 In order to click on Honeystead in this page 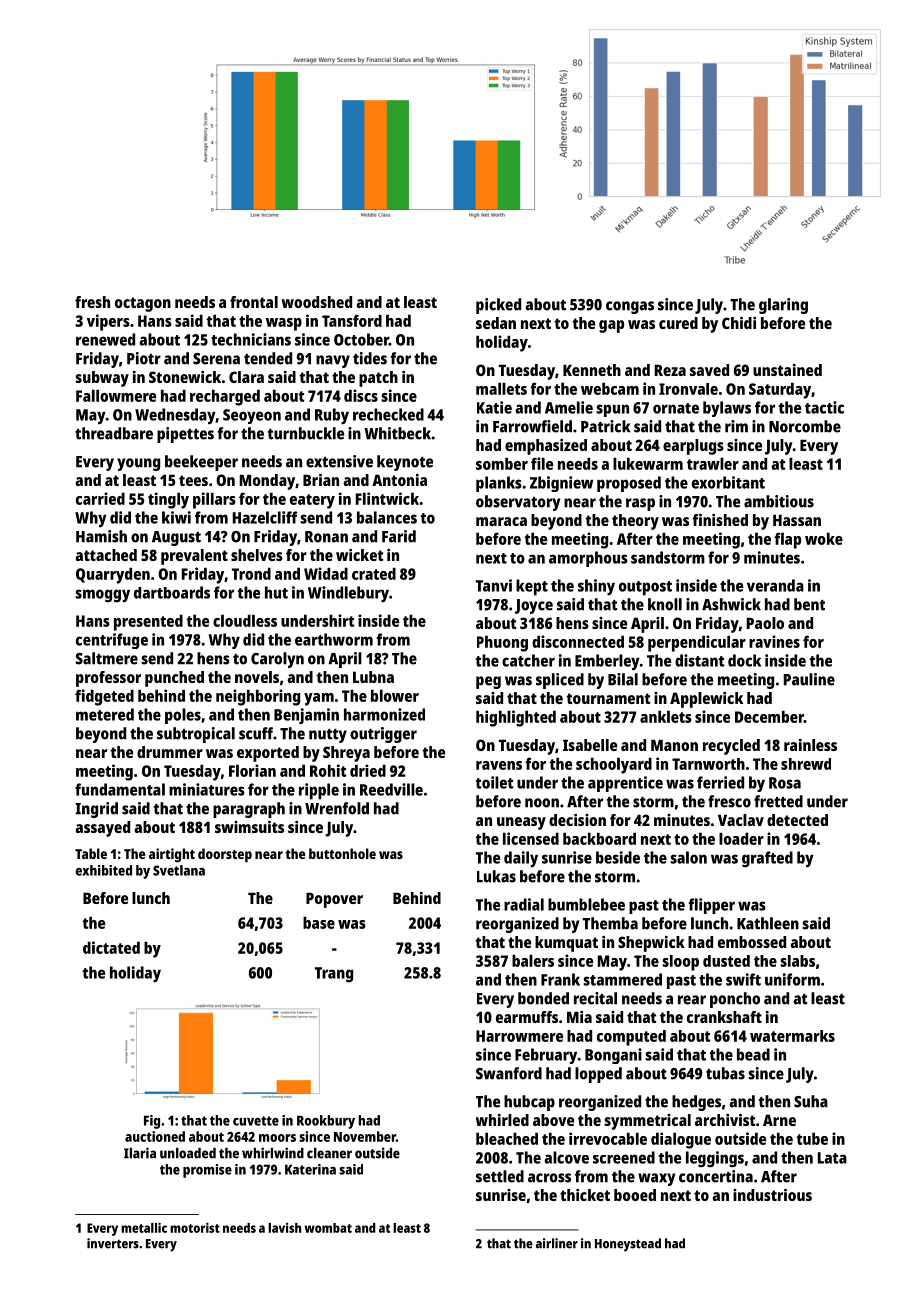, I will do `click(628, 1245)`.
